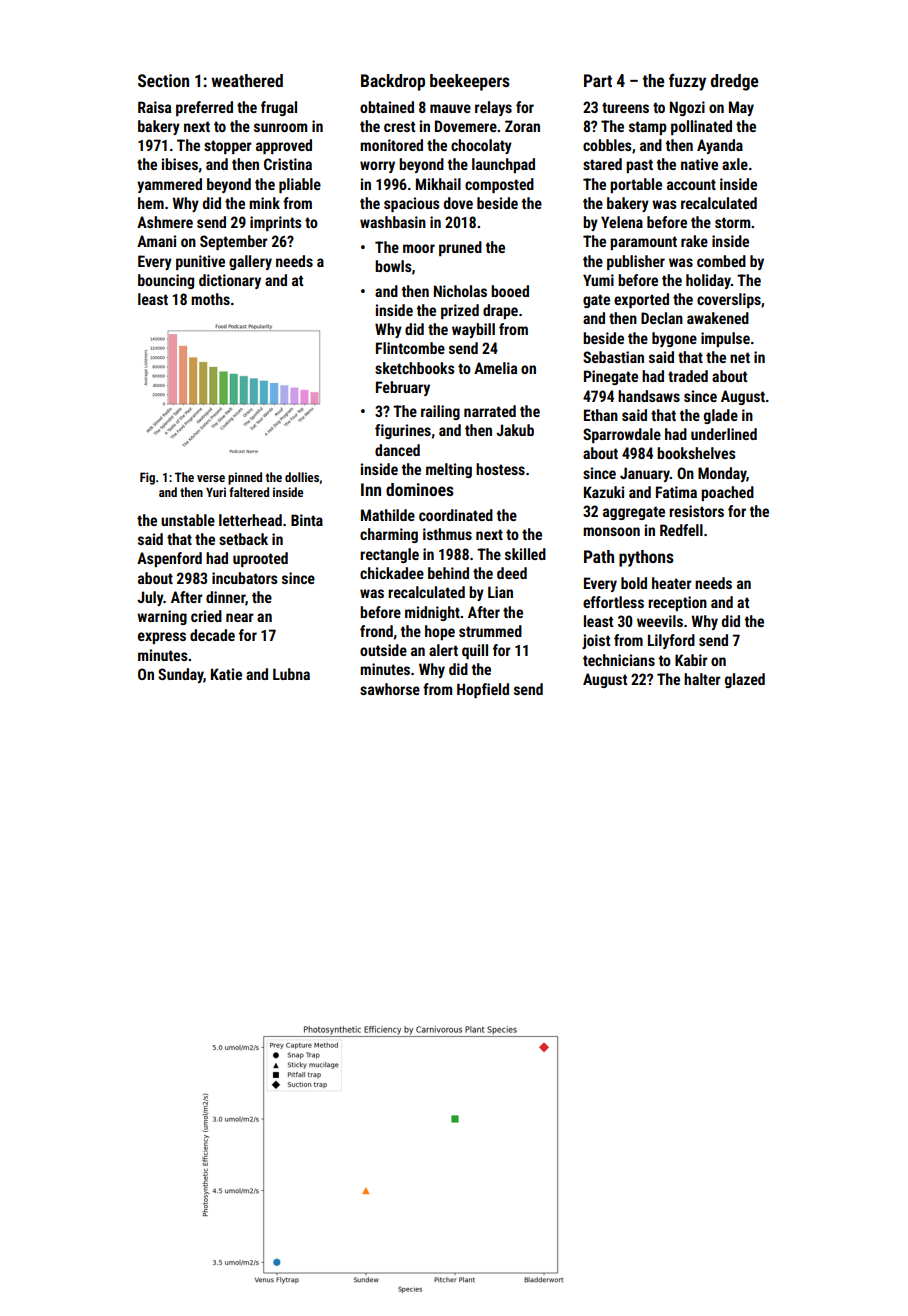 Image resolution: width=908 pixels, height=1316 pixels. What do you see at coordinates (649, 396) in the page?
I see `handsaws` at bounding box center [649, 396].
